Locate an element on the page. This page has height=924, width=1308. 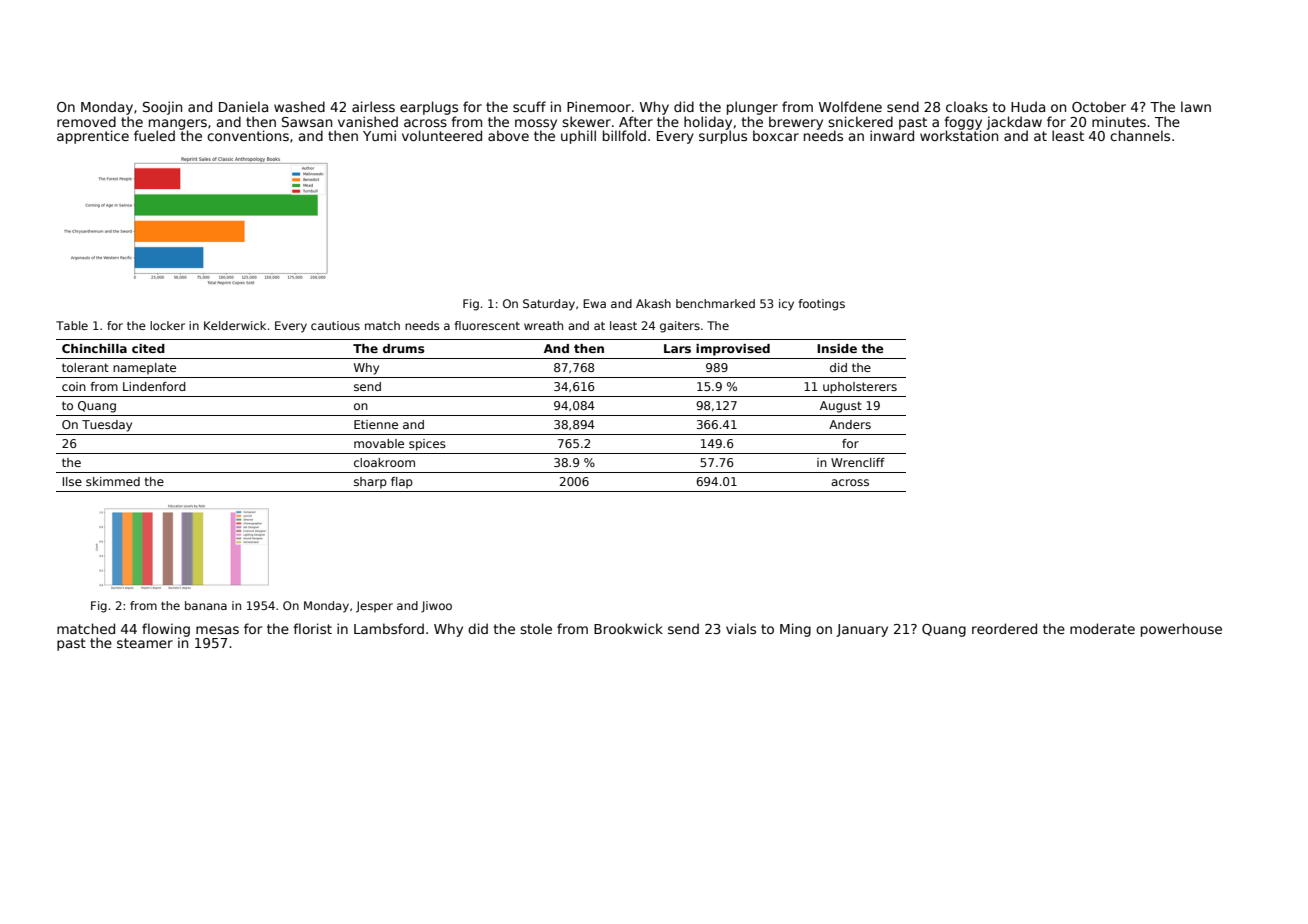
Pinemoor is located at coordinates (599, 106).
